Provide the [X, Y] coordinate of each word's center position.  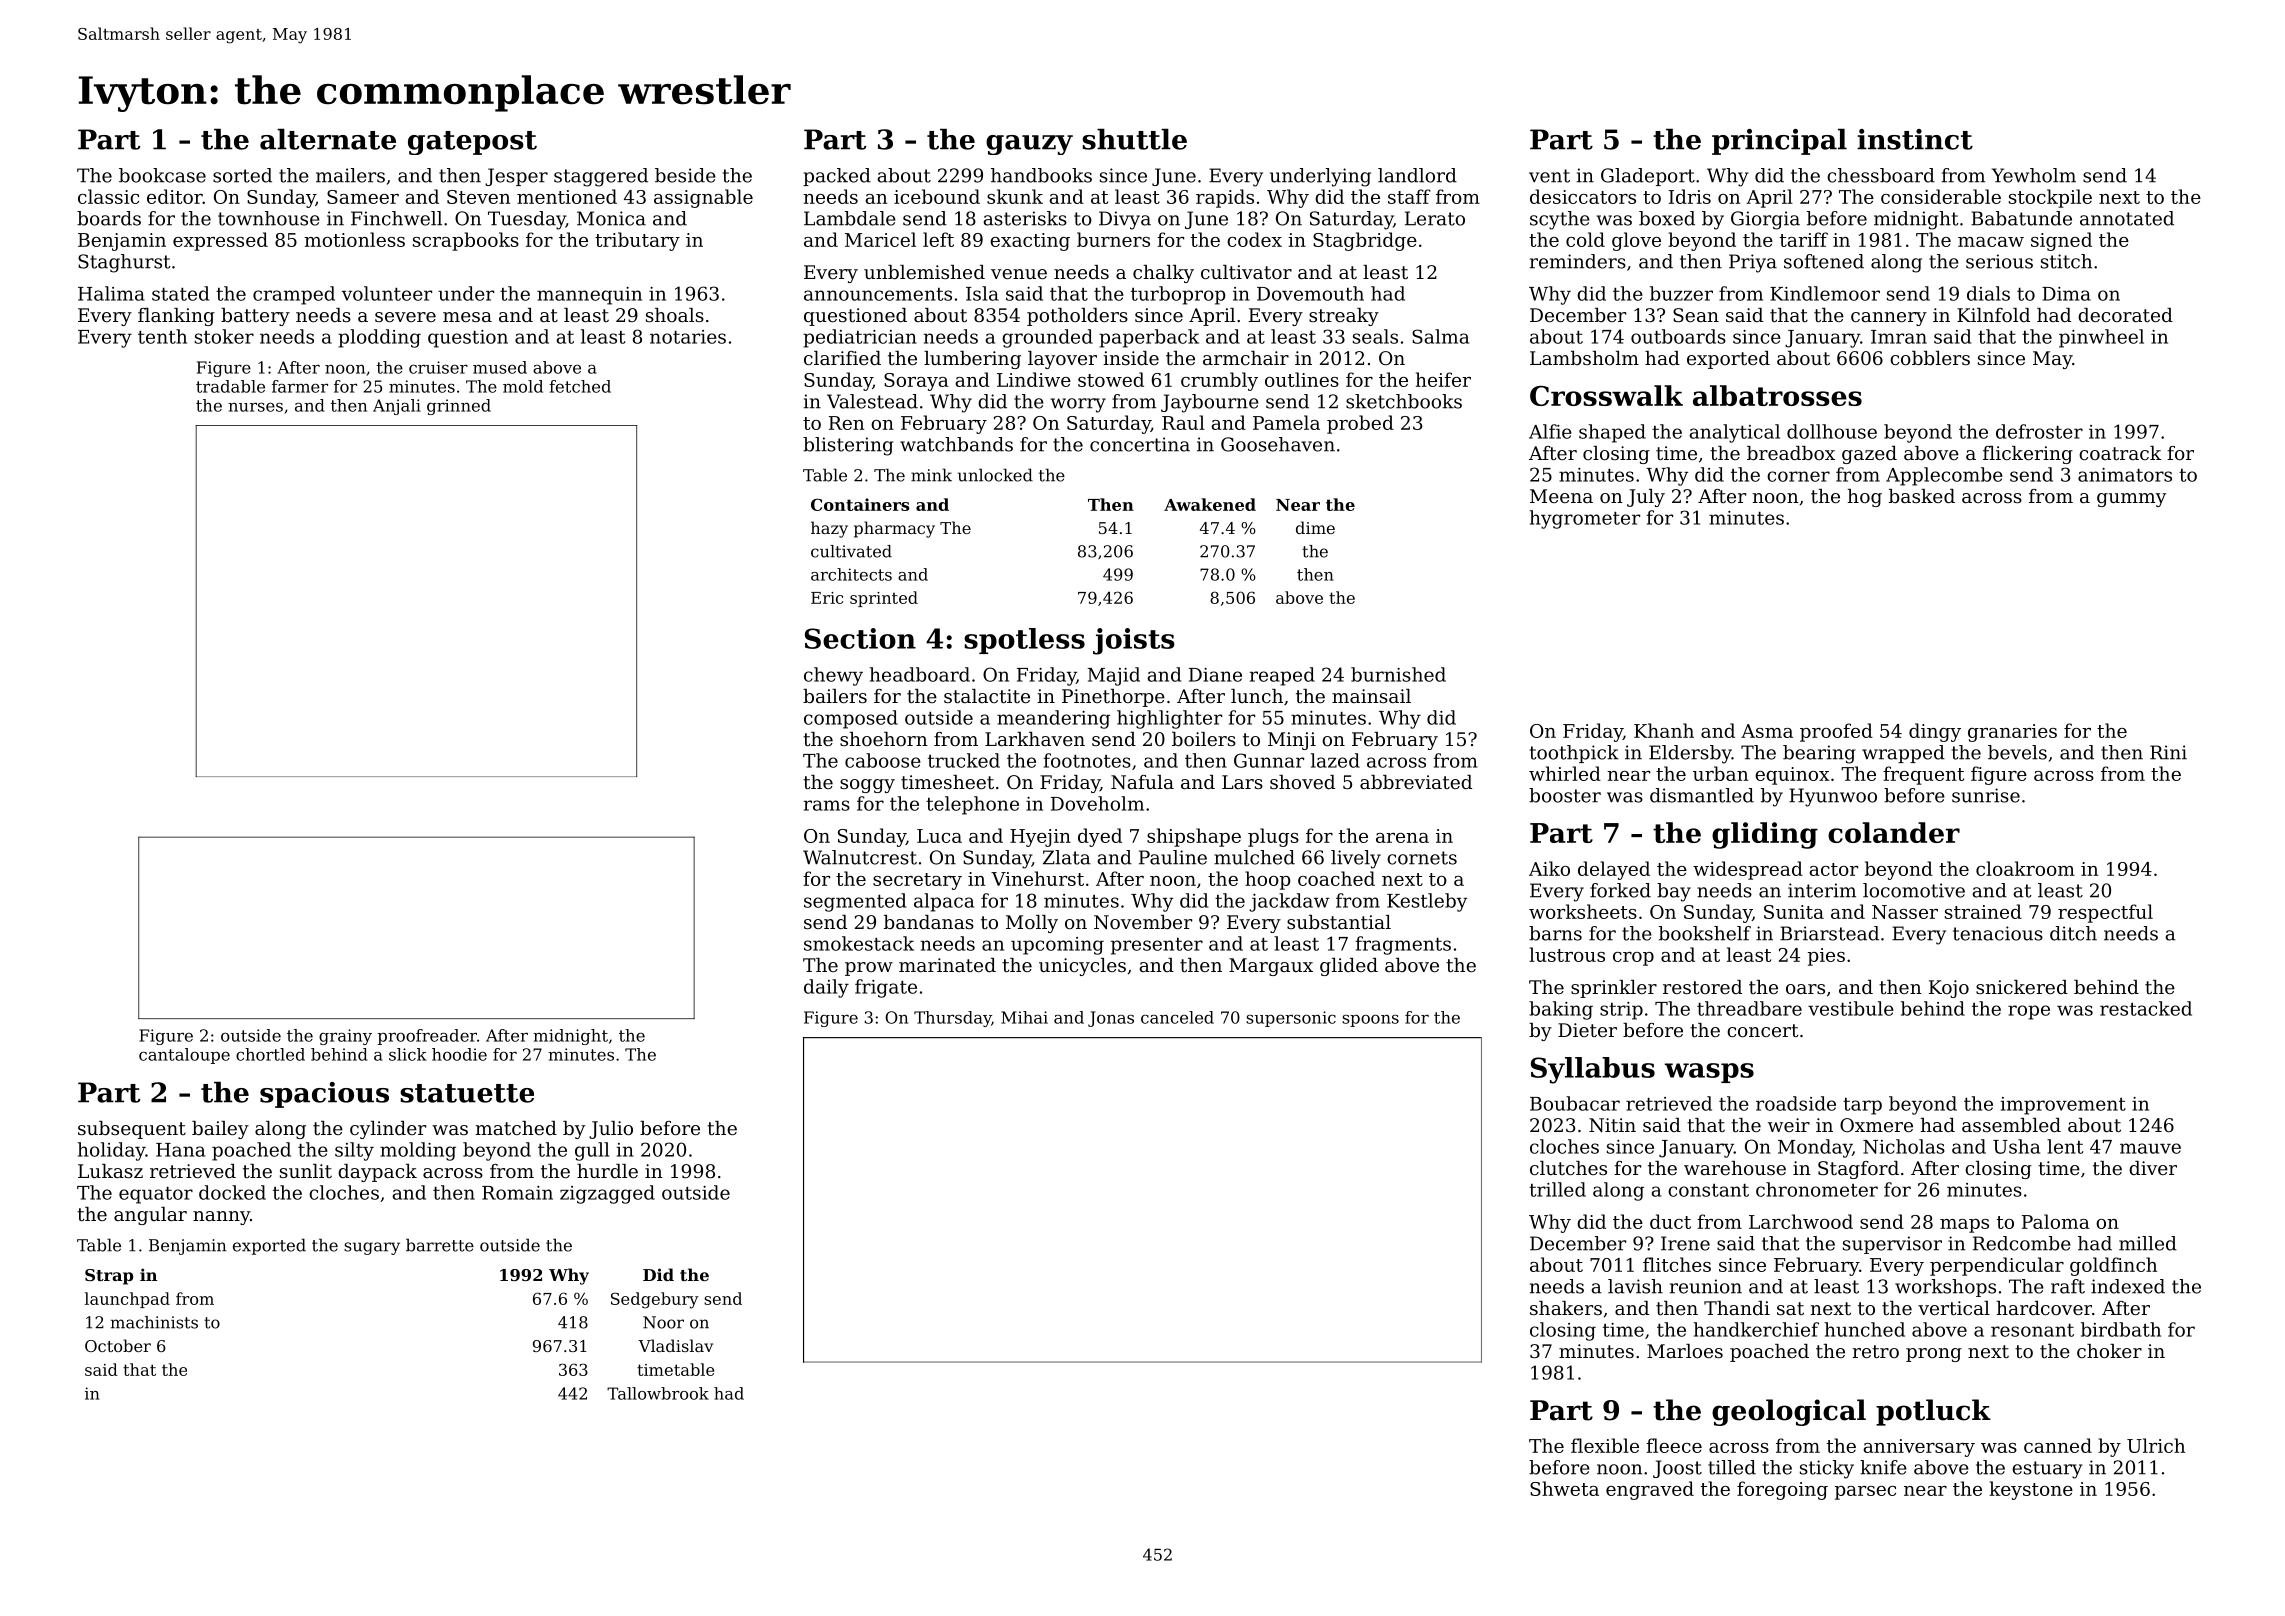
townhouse [269, 218]
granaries [2012, 733]
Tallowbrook [658, 1393]
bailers [835, 696]
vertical [1954, 1308]
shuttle [1134, 139]
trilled [1557, 1189]
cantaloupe [184, 1056]
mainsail [1371, 696]
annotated [2127, 218]
